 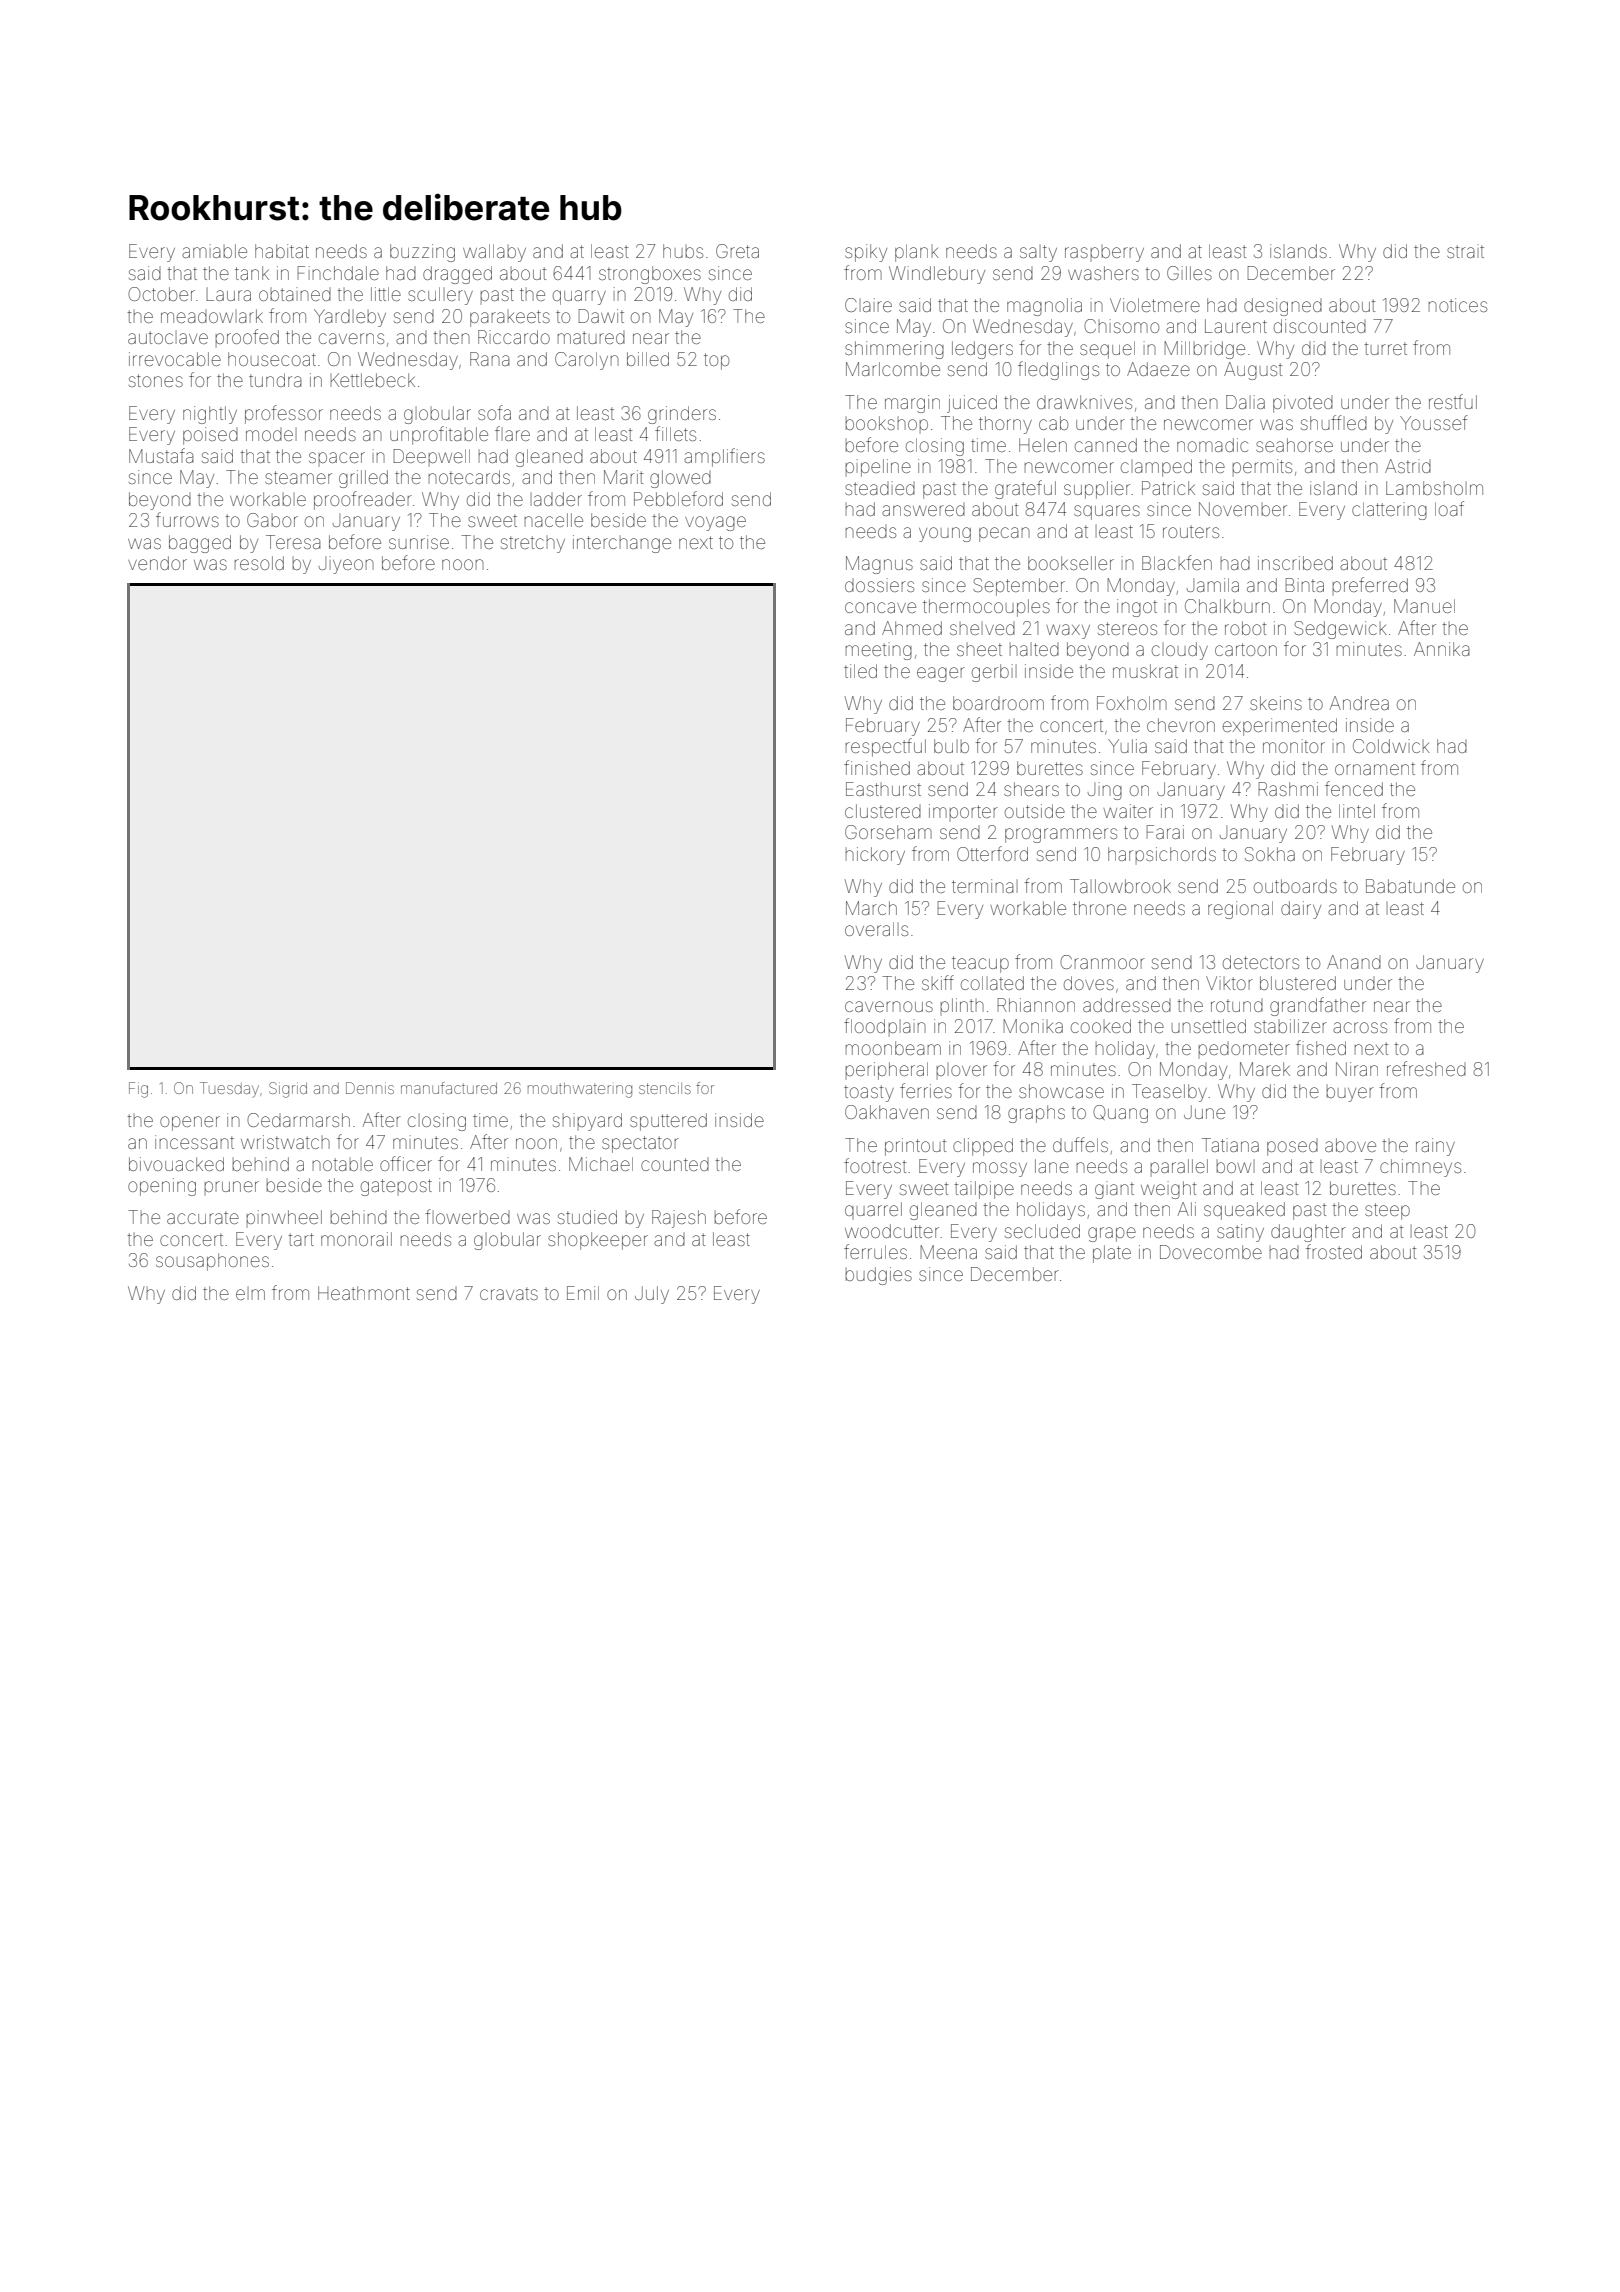 I want to click on raspberry, so click(x=1104, y=253).
